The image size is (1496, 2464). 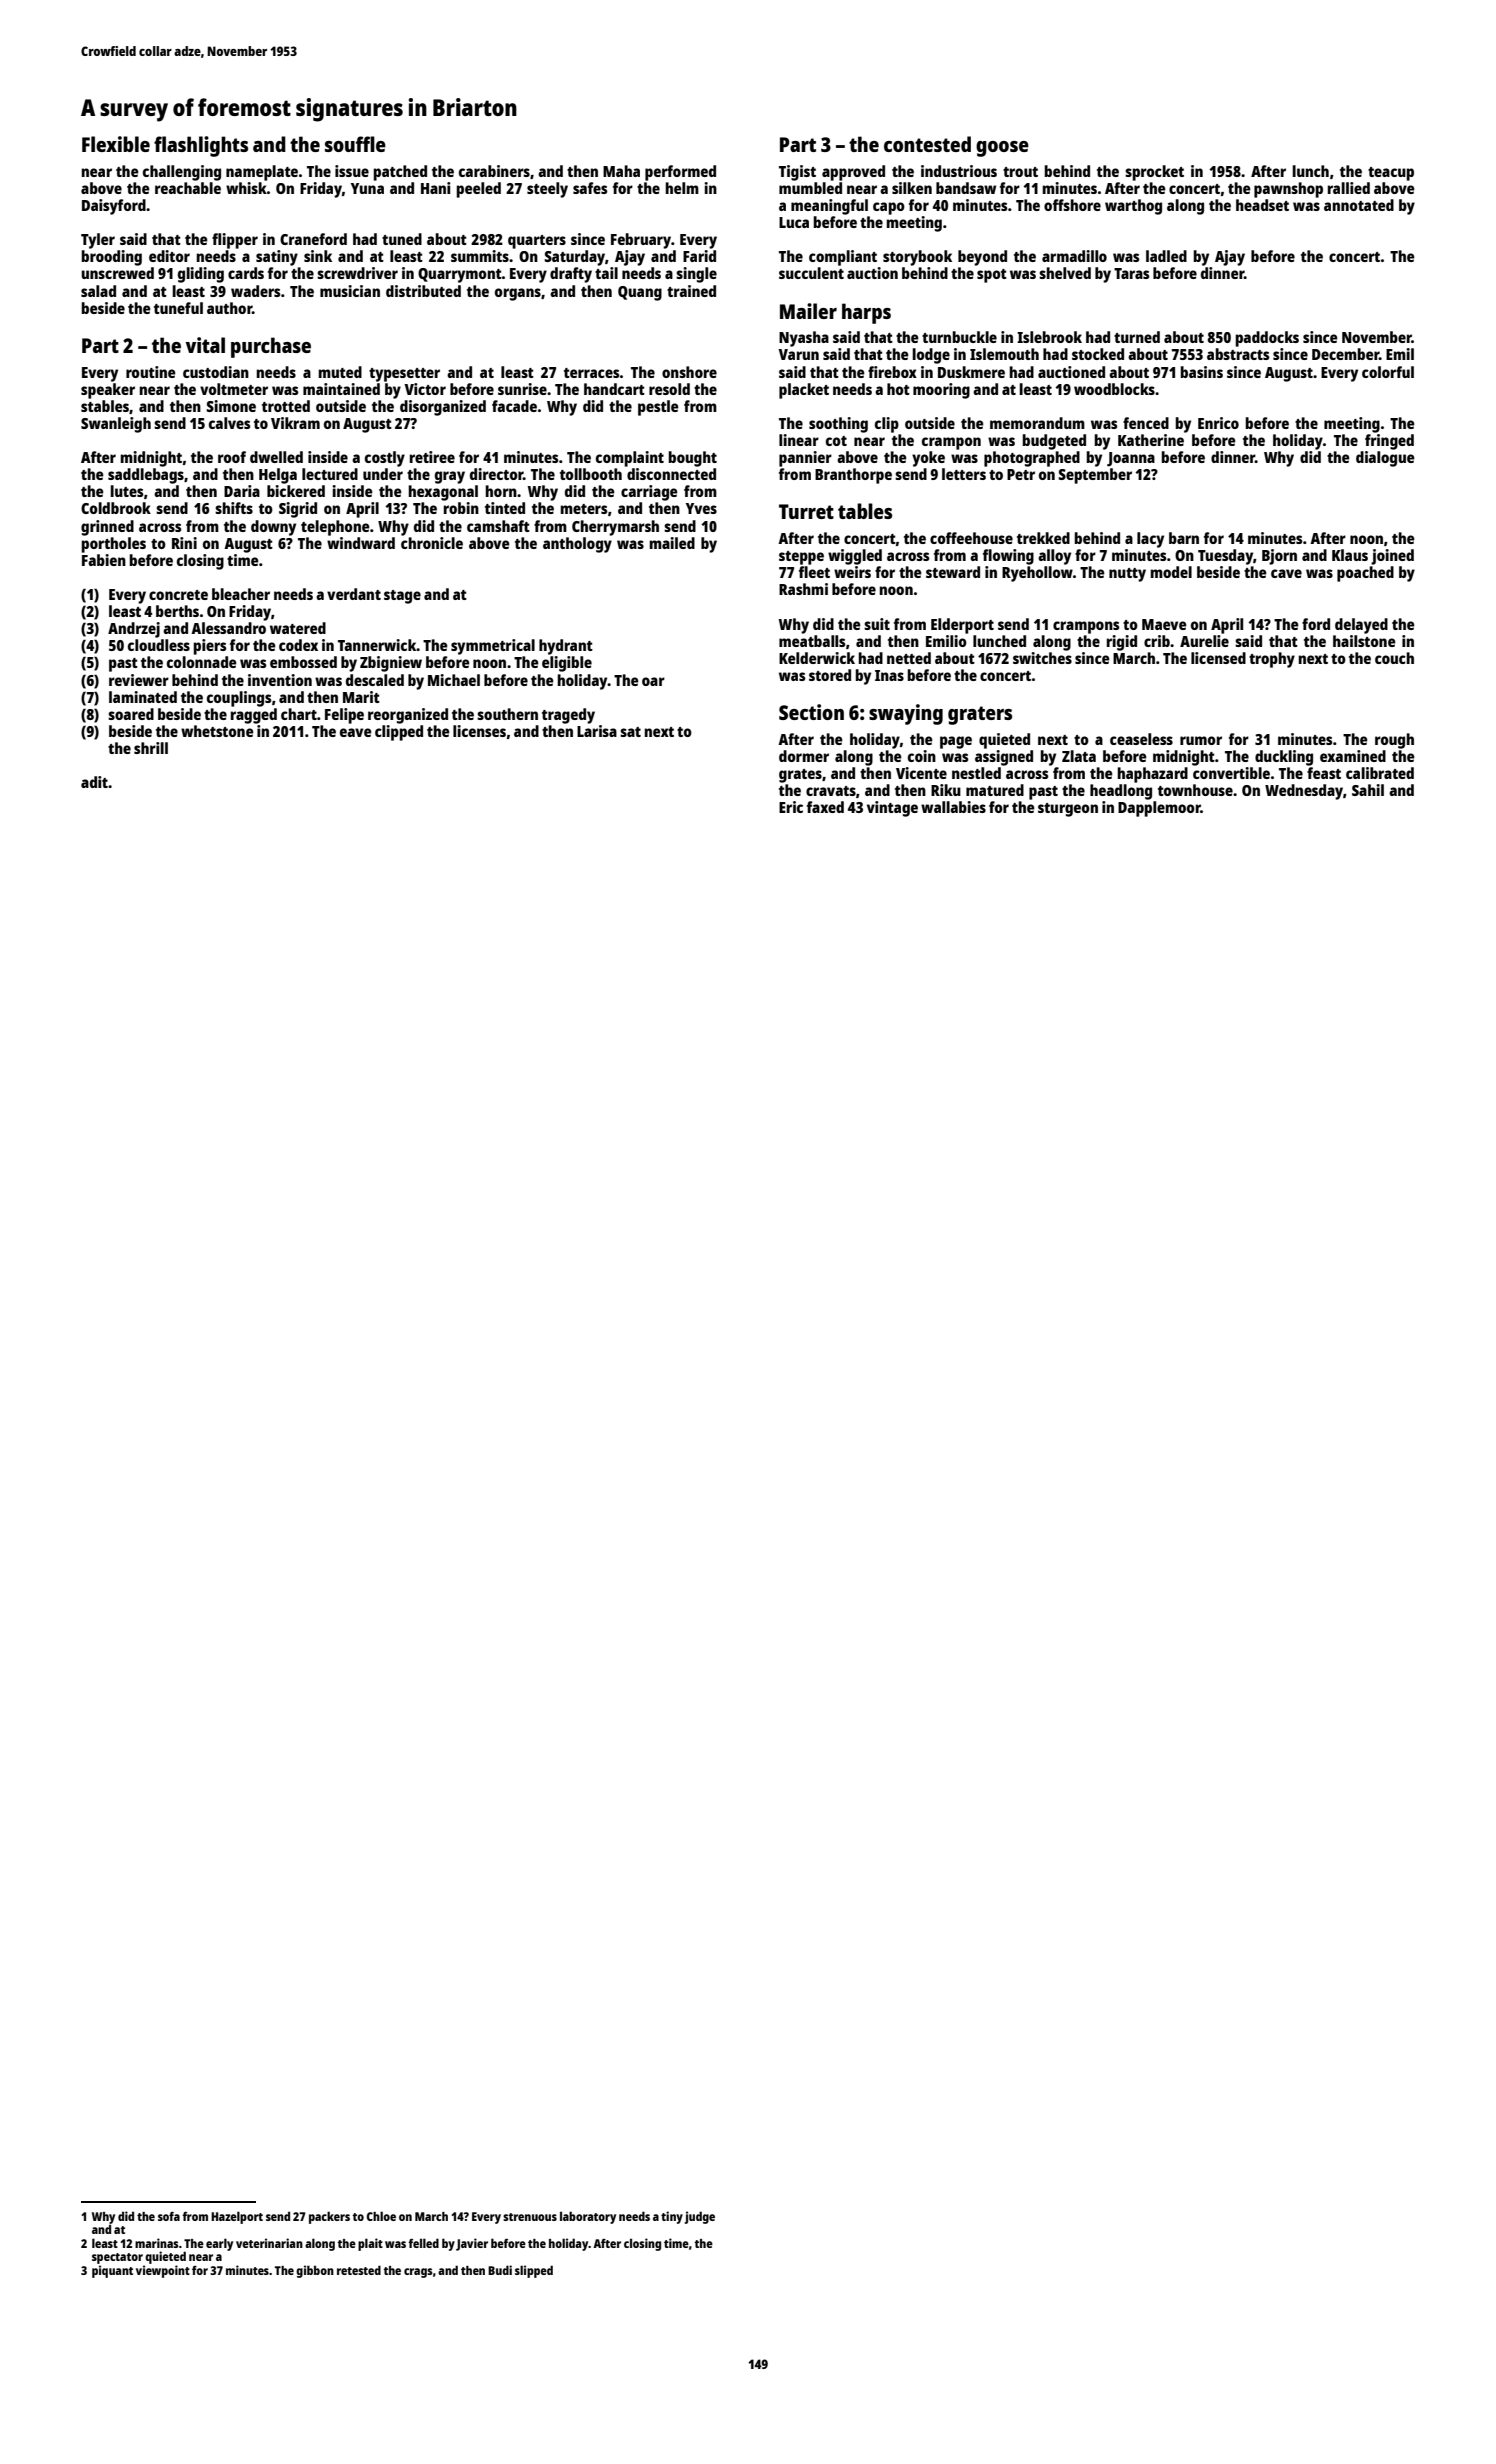 What do you see at coordinates (588, 2217) in the page?
I see `laboratory` at bounding box center [588, 2217].
